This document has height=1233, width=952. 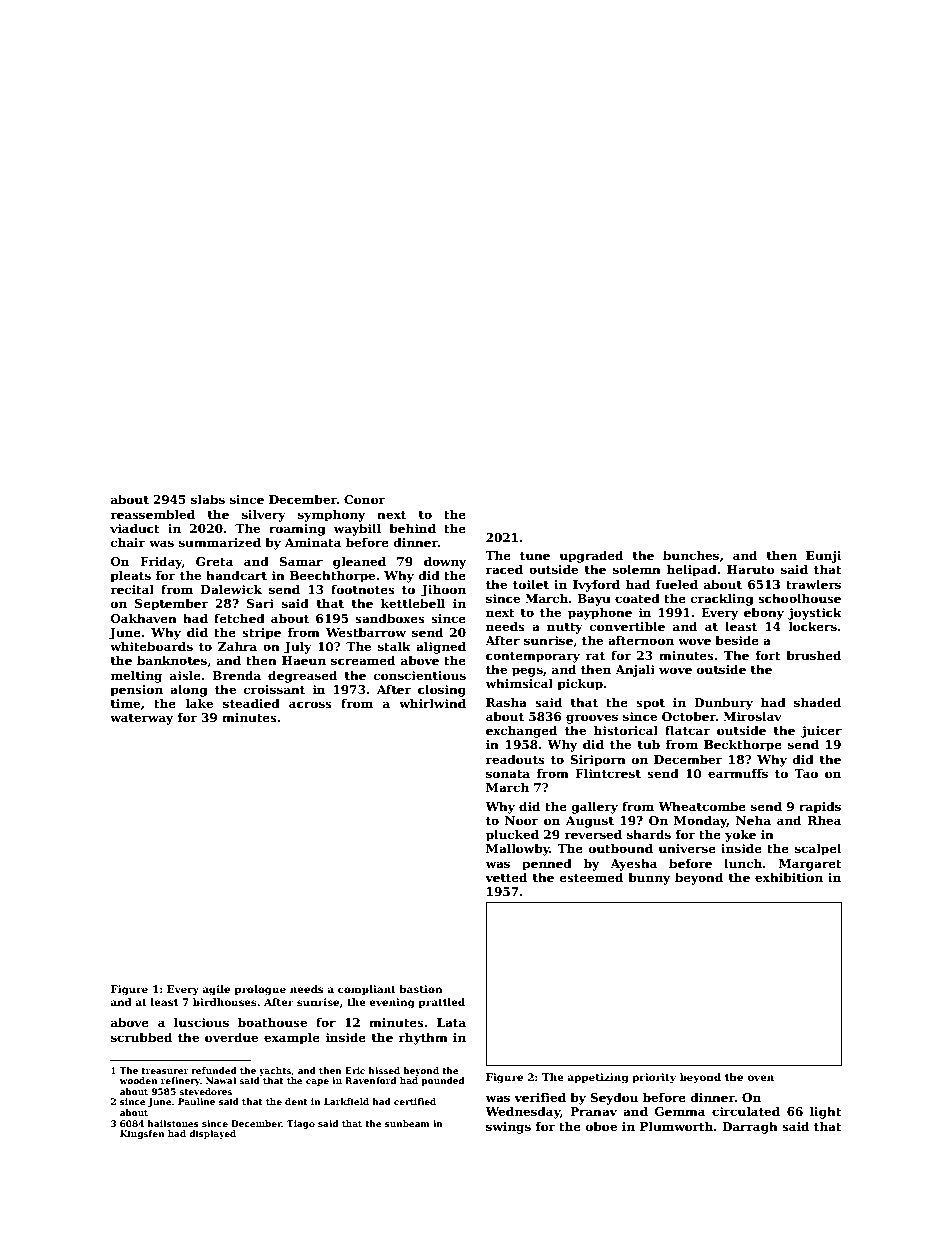 What do you see at coordinates (627, 626) in the document?
I see `convertible` at bounding box center [627, 626].
